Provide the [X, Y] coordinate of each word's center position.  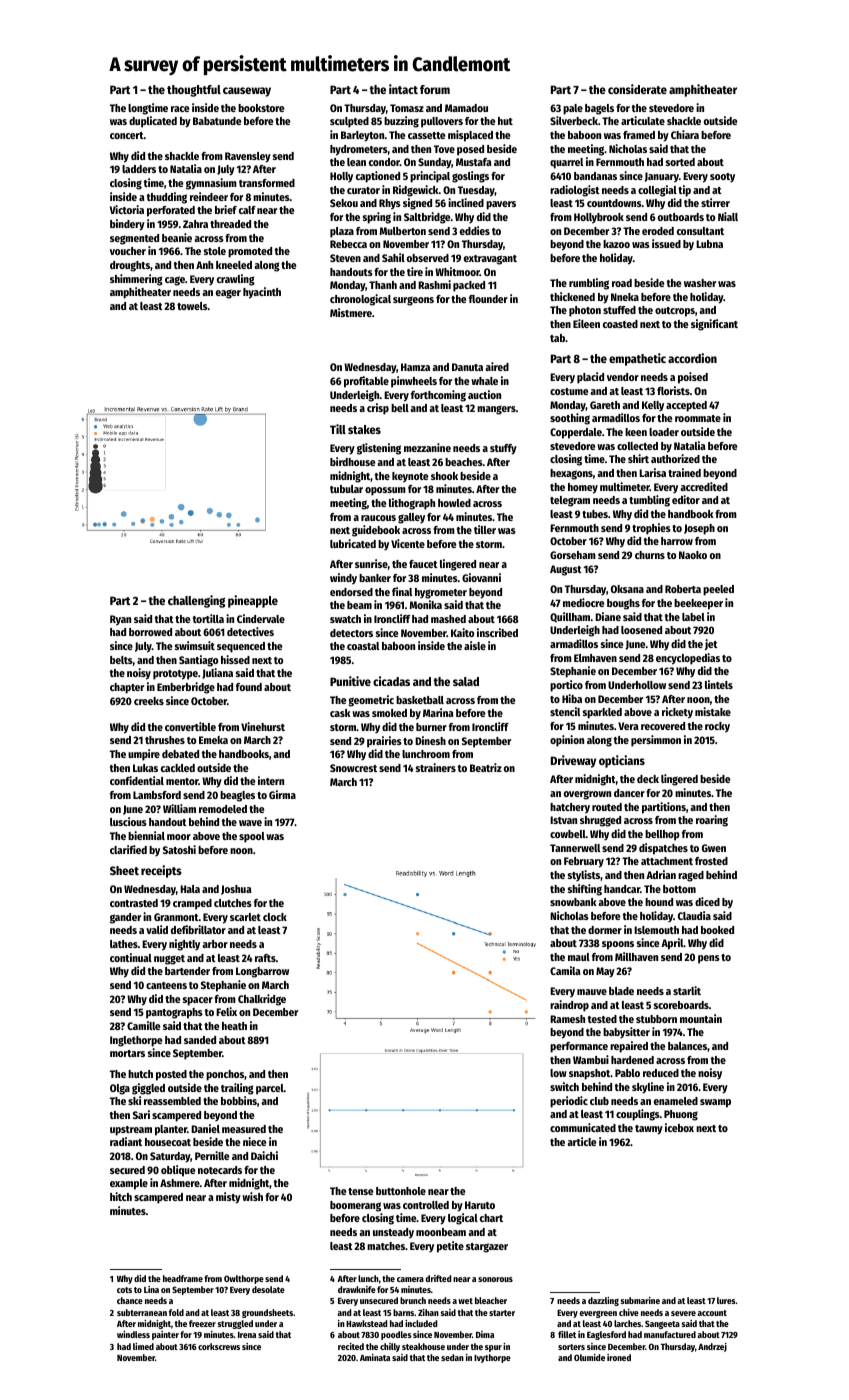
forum [435, 89]
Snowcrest [353, 768]
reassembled [172, 1101]
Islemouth [656, 930]
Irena [247, 1335]
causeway [247, 92]
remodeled [223, 809]
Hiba [572, 698]
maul [579, 957]
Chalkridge [262, 1000]
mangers [496, 410]
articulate [643, 120]
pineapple [253, 601]
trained [684, 472]
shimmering [136, 280]
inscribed [497, 632]
